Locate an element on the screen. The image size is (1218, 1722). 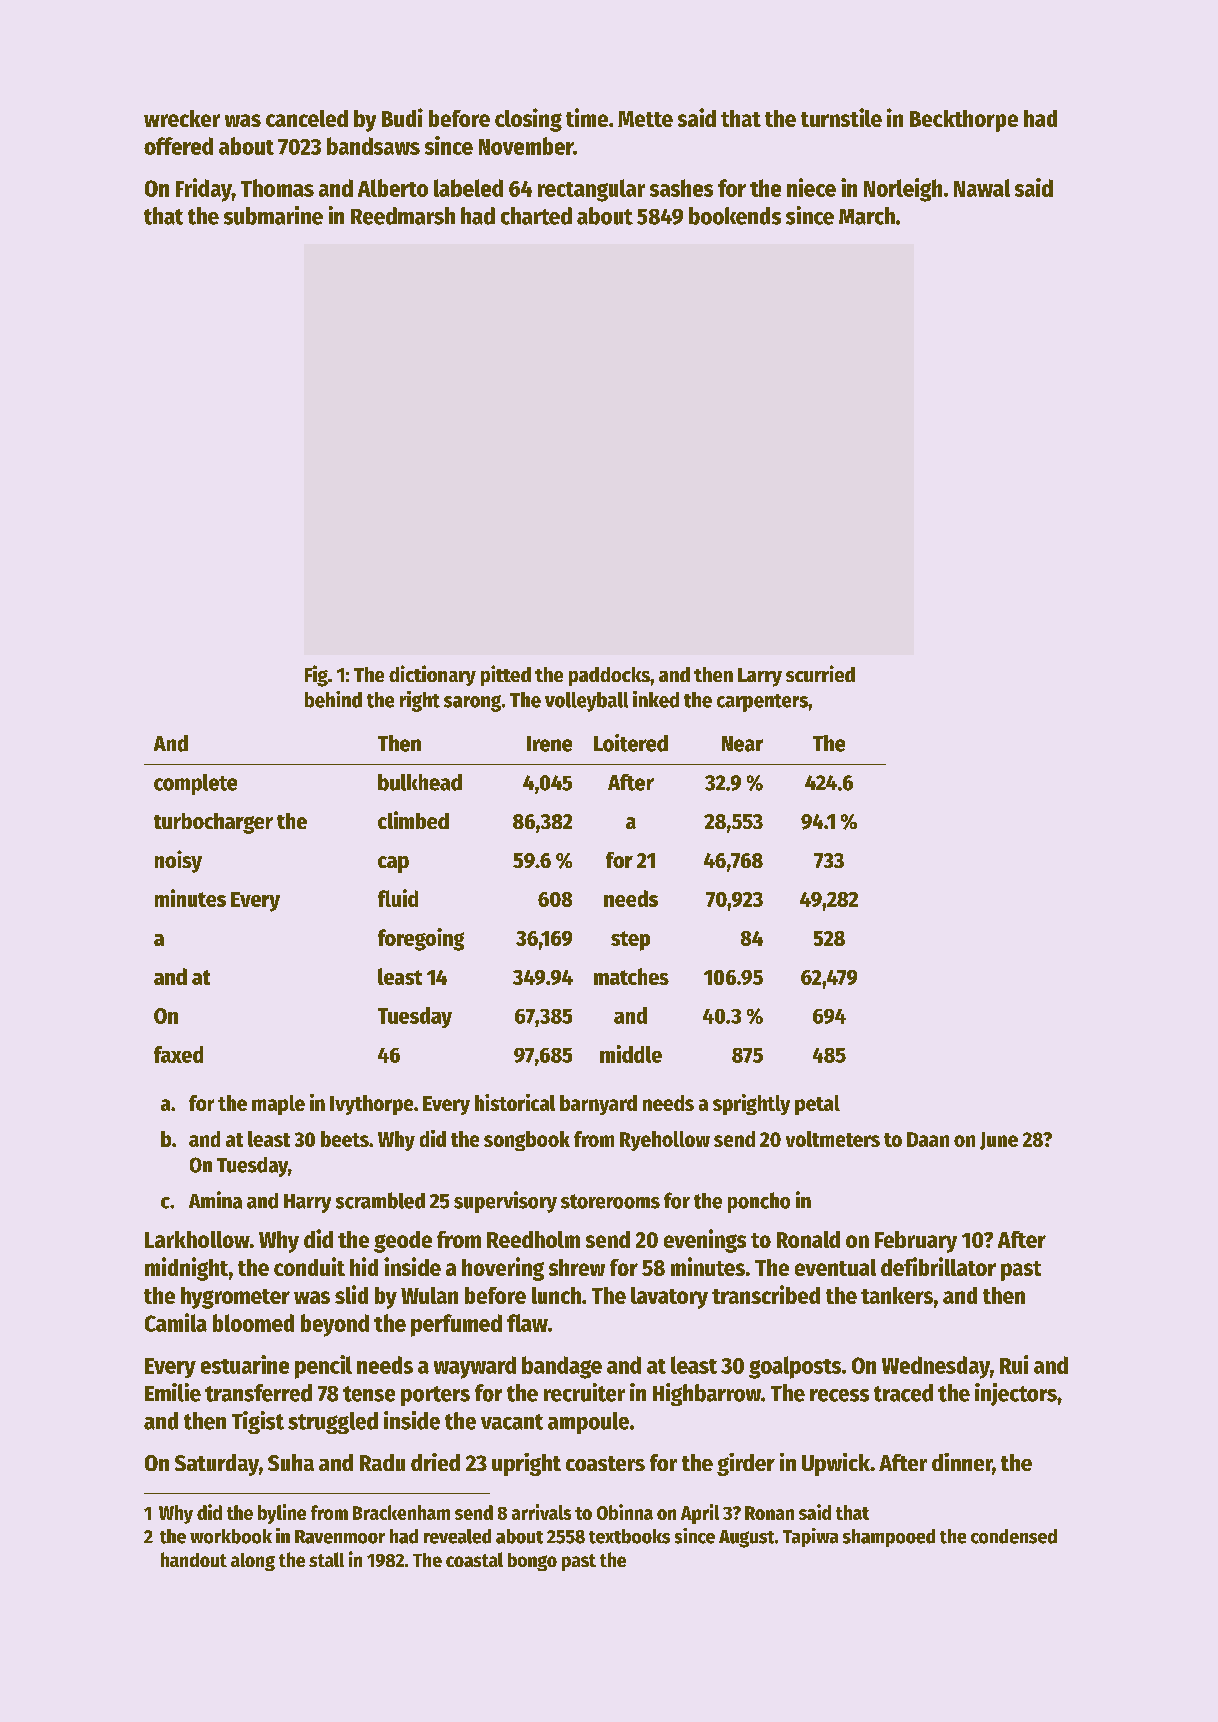
Emilie is located at coordinates (173, 1392).
